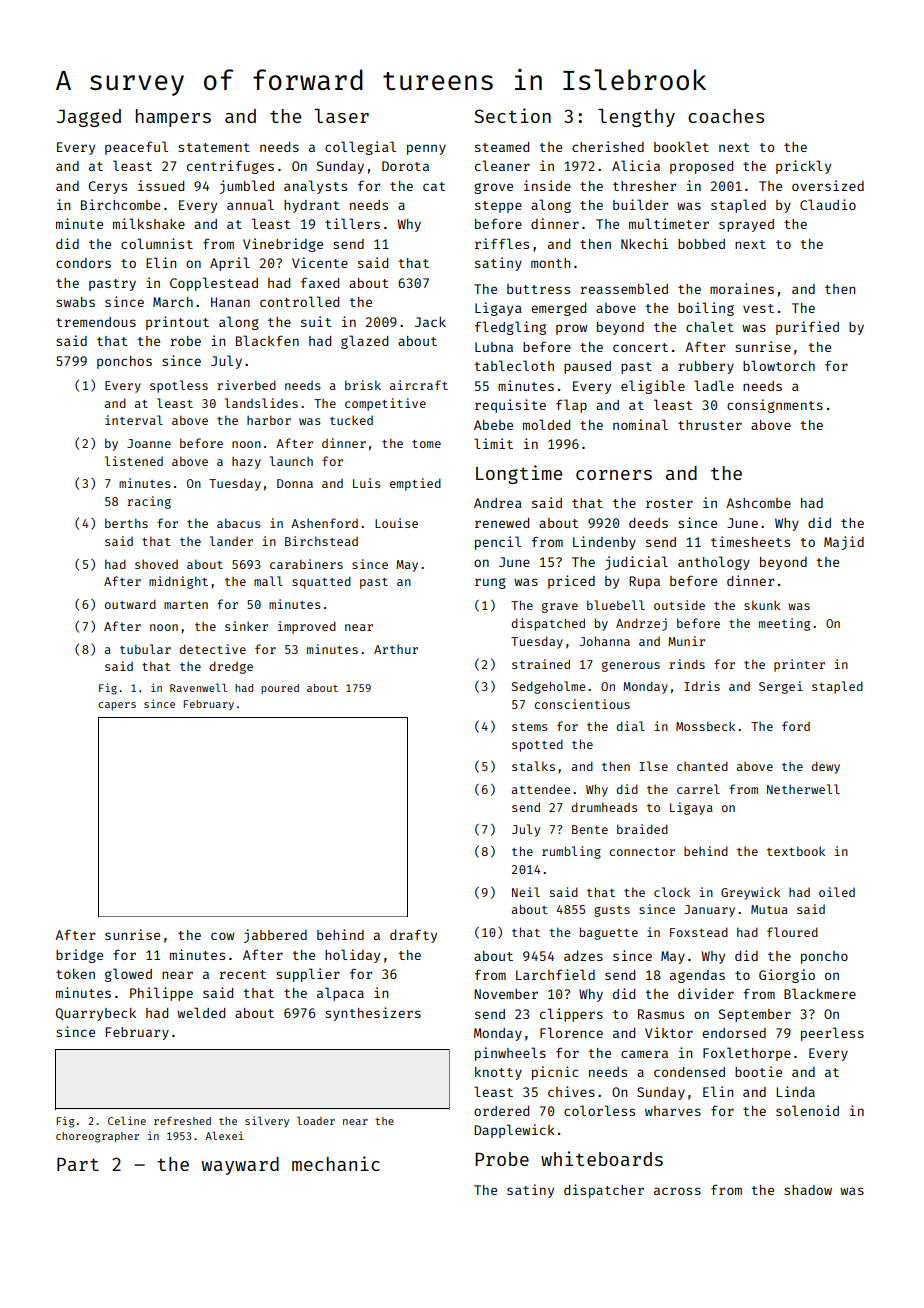 The width and height of the screenshot is (924, 1308). Describe the element at coordinates (510, 1054) in the screenshot. I see `pinwheels` at that location.
